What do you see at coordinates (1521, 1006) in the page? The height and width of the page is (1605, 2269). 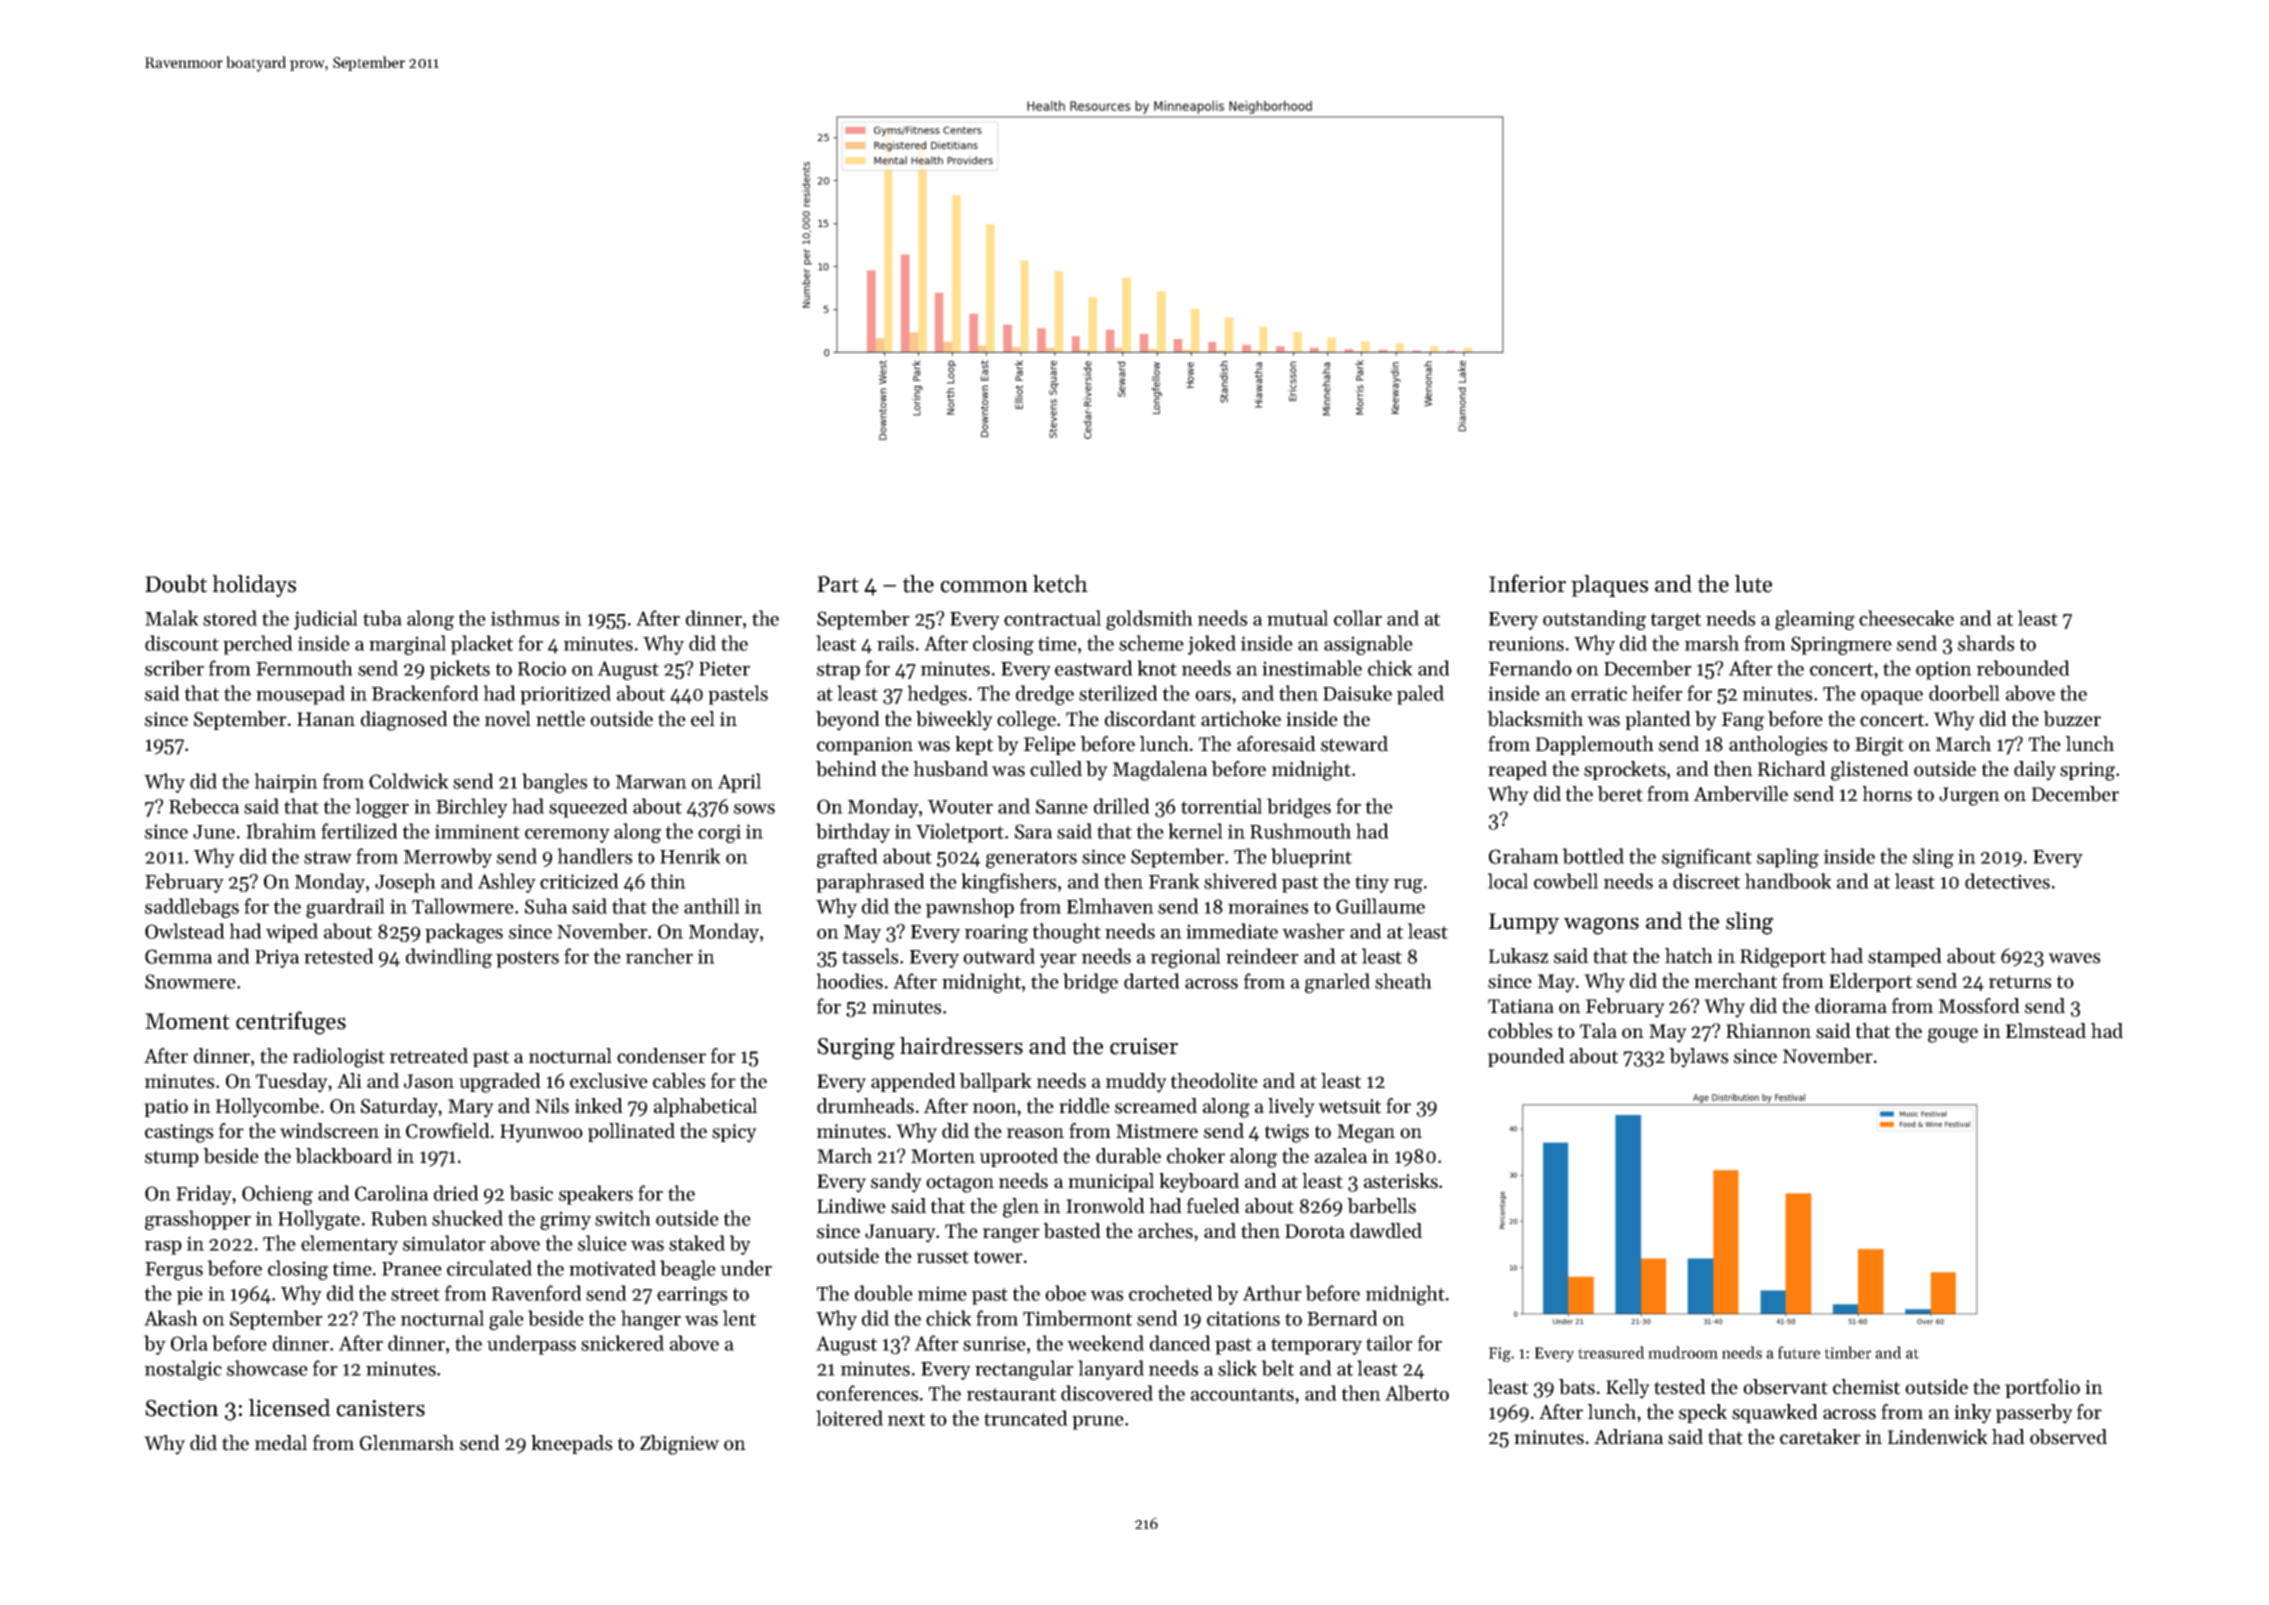 I see `Tatiana` at bounding box center [1521, 1006].
